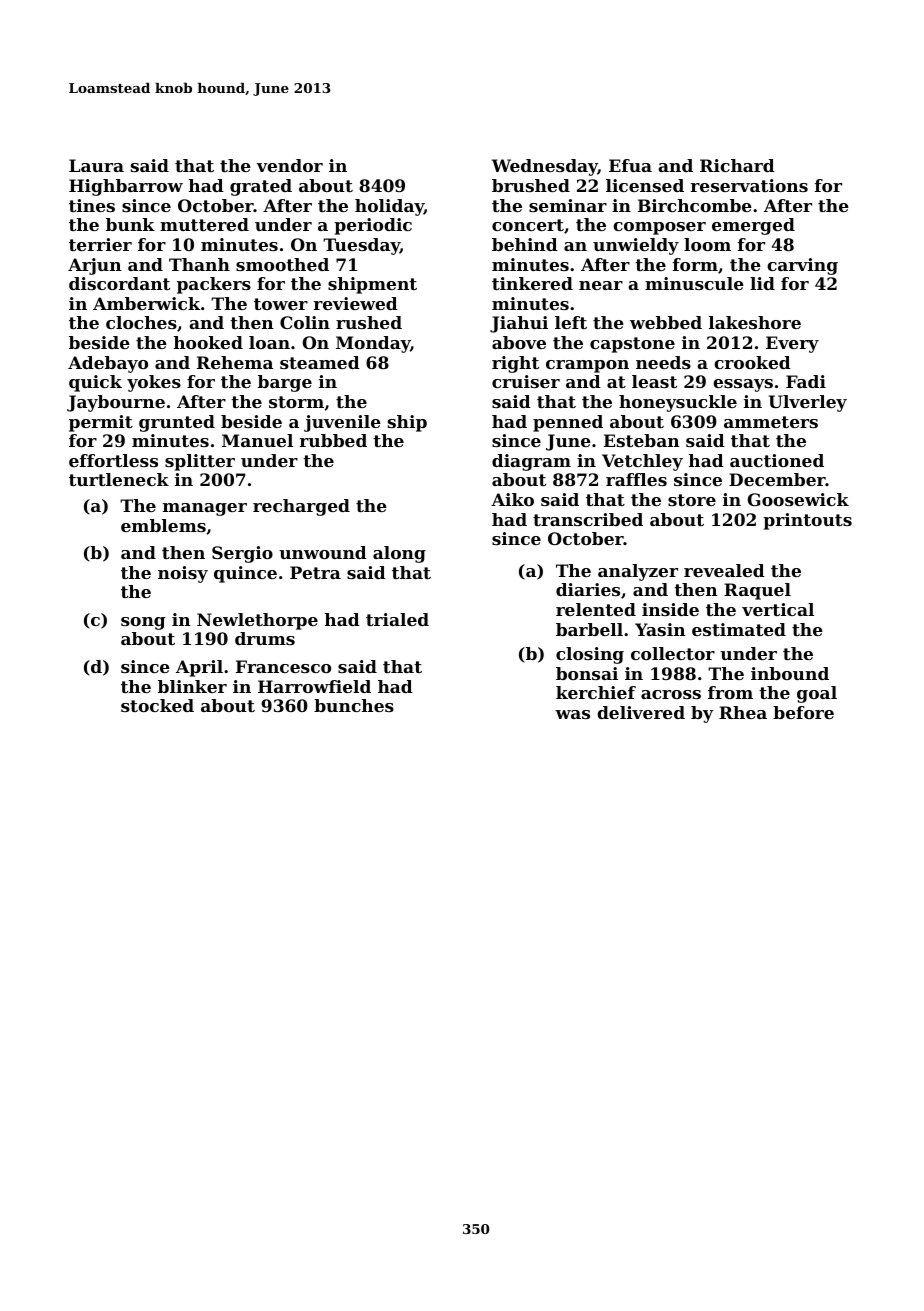  Describe the element at coordinates (572, 714) in the document. I see `was` at that location.
